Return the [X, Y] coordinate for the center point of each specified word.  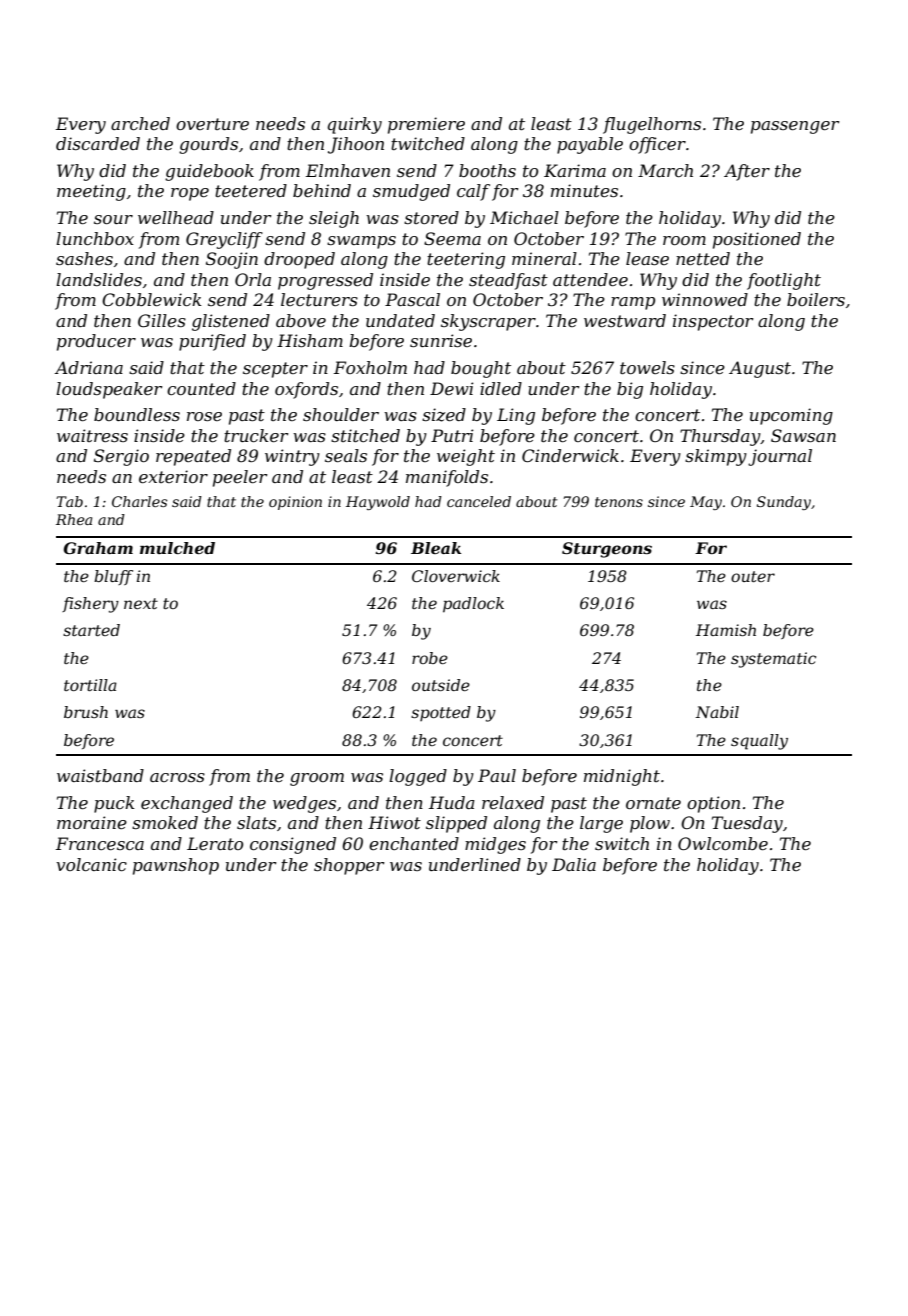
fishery [90, 605]
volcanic [91, 864]
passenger [795, 127]
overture [212, 124]
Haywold [378, 503]
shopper [349, 866]
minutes [584, 190]
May [706, 503]
